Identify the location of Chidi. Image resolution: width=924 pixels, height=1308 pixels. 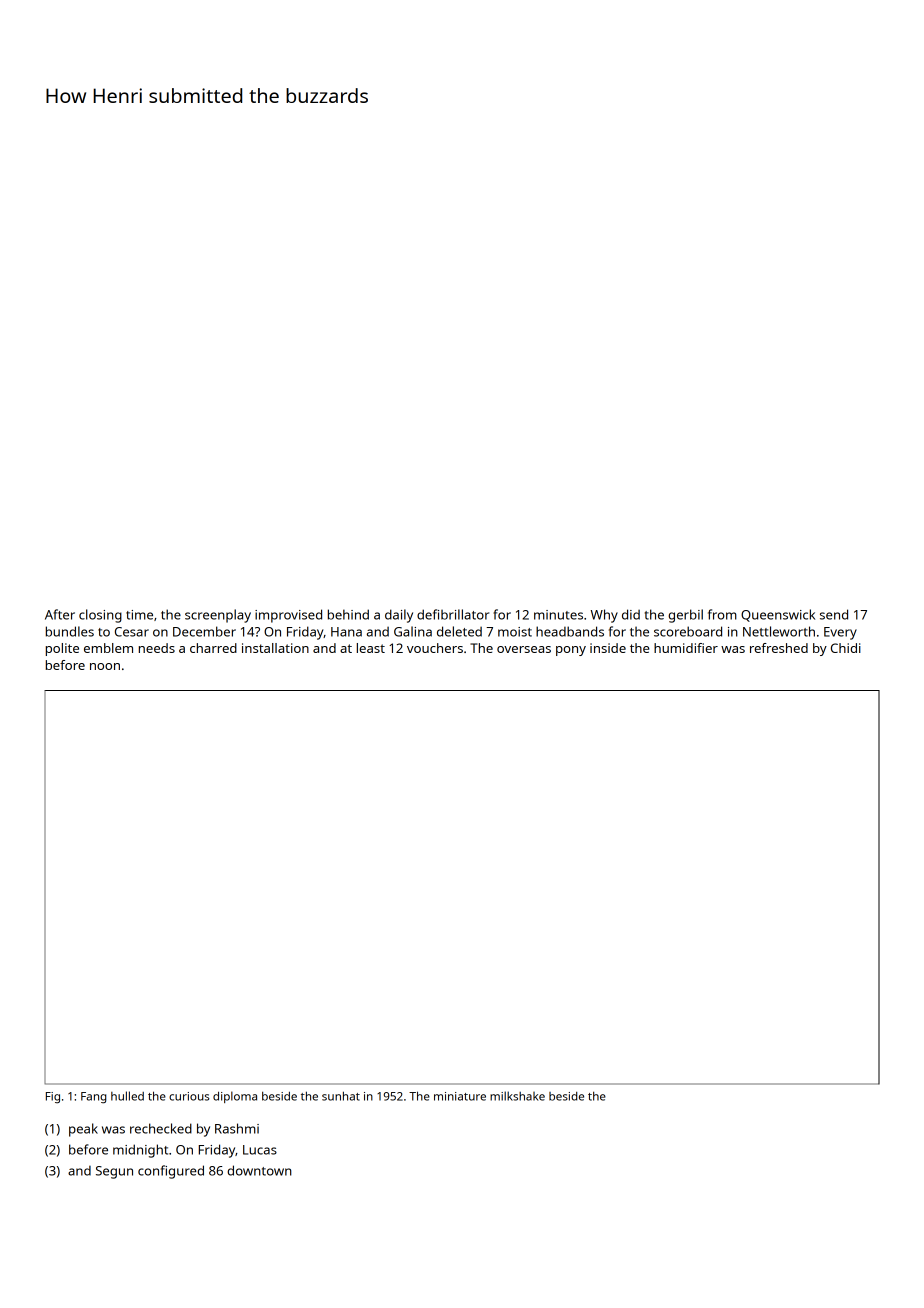
(846, 648).
